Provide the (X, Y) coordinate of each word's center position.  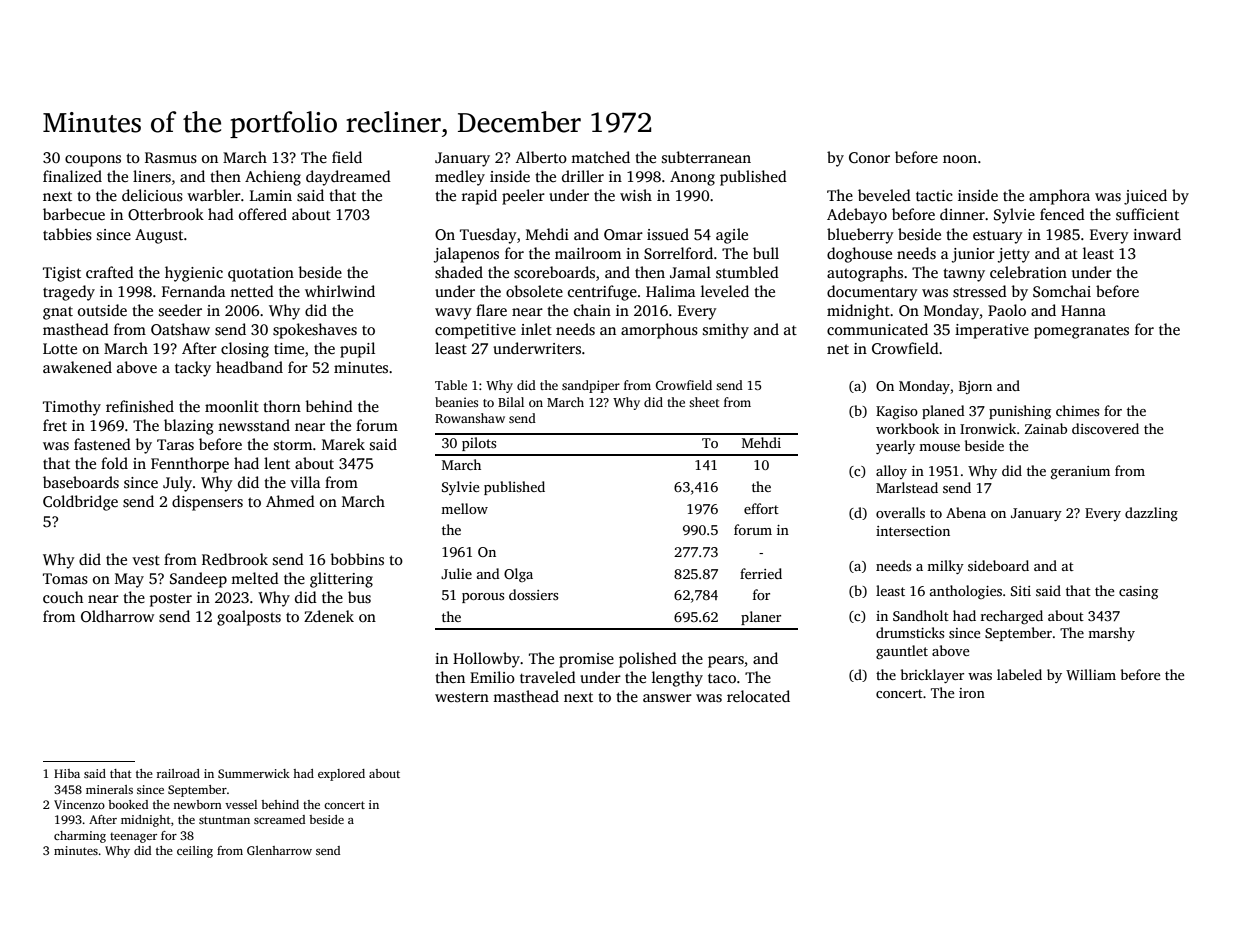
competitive (475, 331)
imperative (992, 331)
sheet (704, 402)
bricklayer (932, 676)
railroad (178, 773)
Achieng (273, 178)
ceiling (195, 852)
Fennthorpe (190, 465)
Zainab (1046, 428)
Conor (869, 158)
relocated (758, 696)
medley (460, 178)
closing (245, 350)
